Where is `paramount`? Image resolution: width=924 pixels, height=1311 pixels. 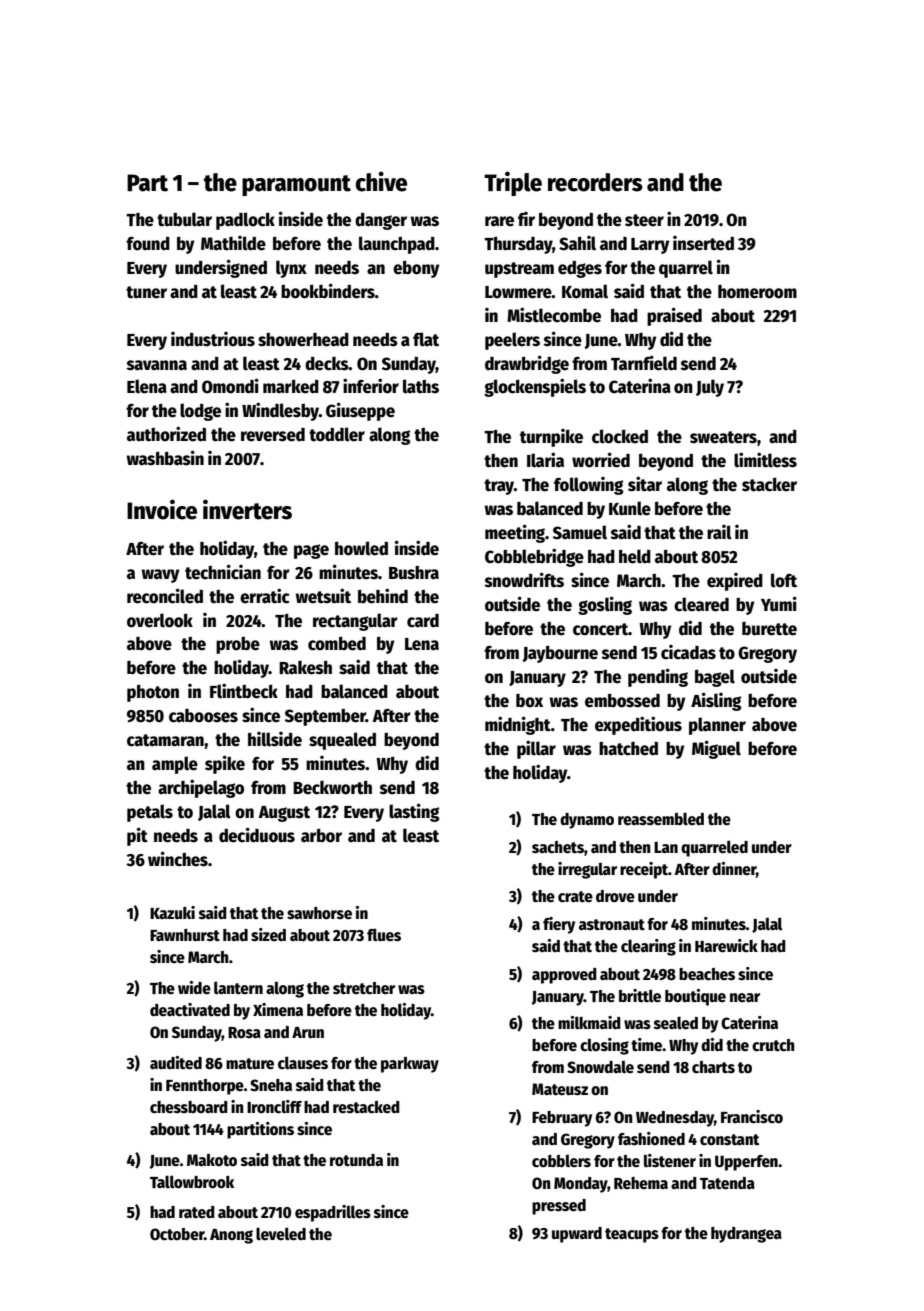
paramount is located at coordinates (296, 185).
